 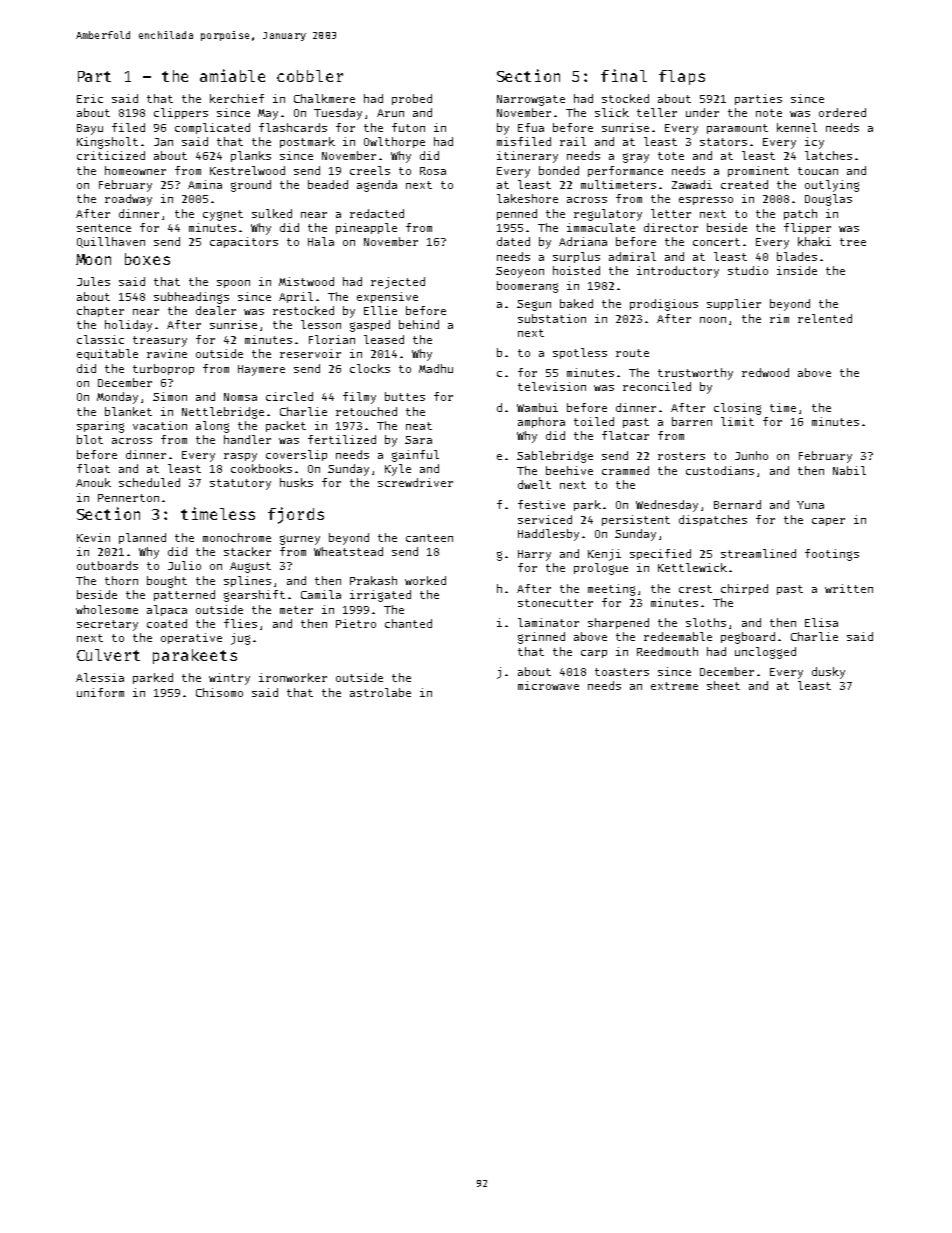 I want to click on Anouk, so click(x=93, y=482).
